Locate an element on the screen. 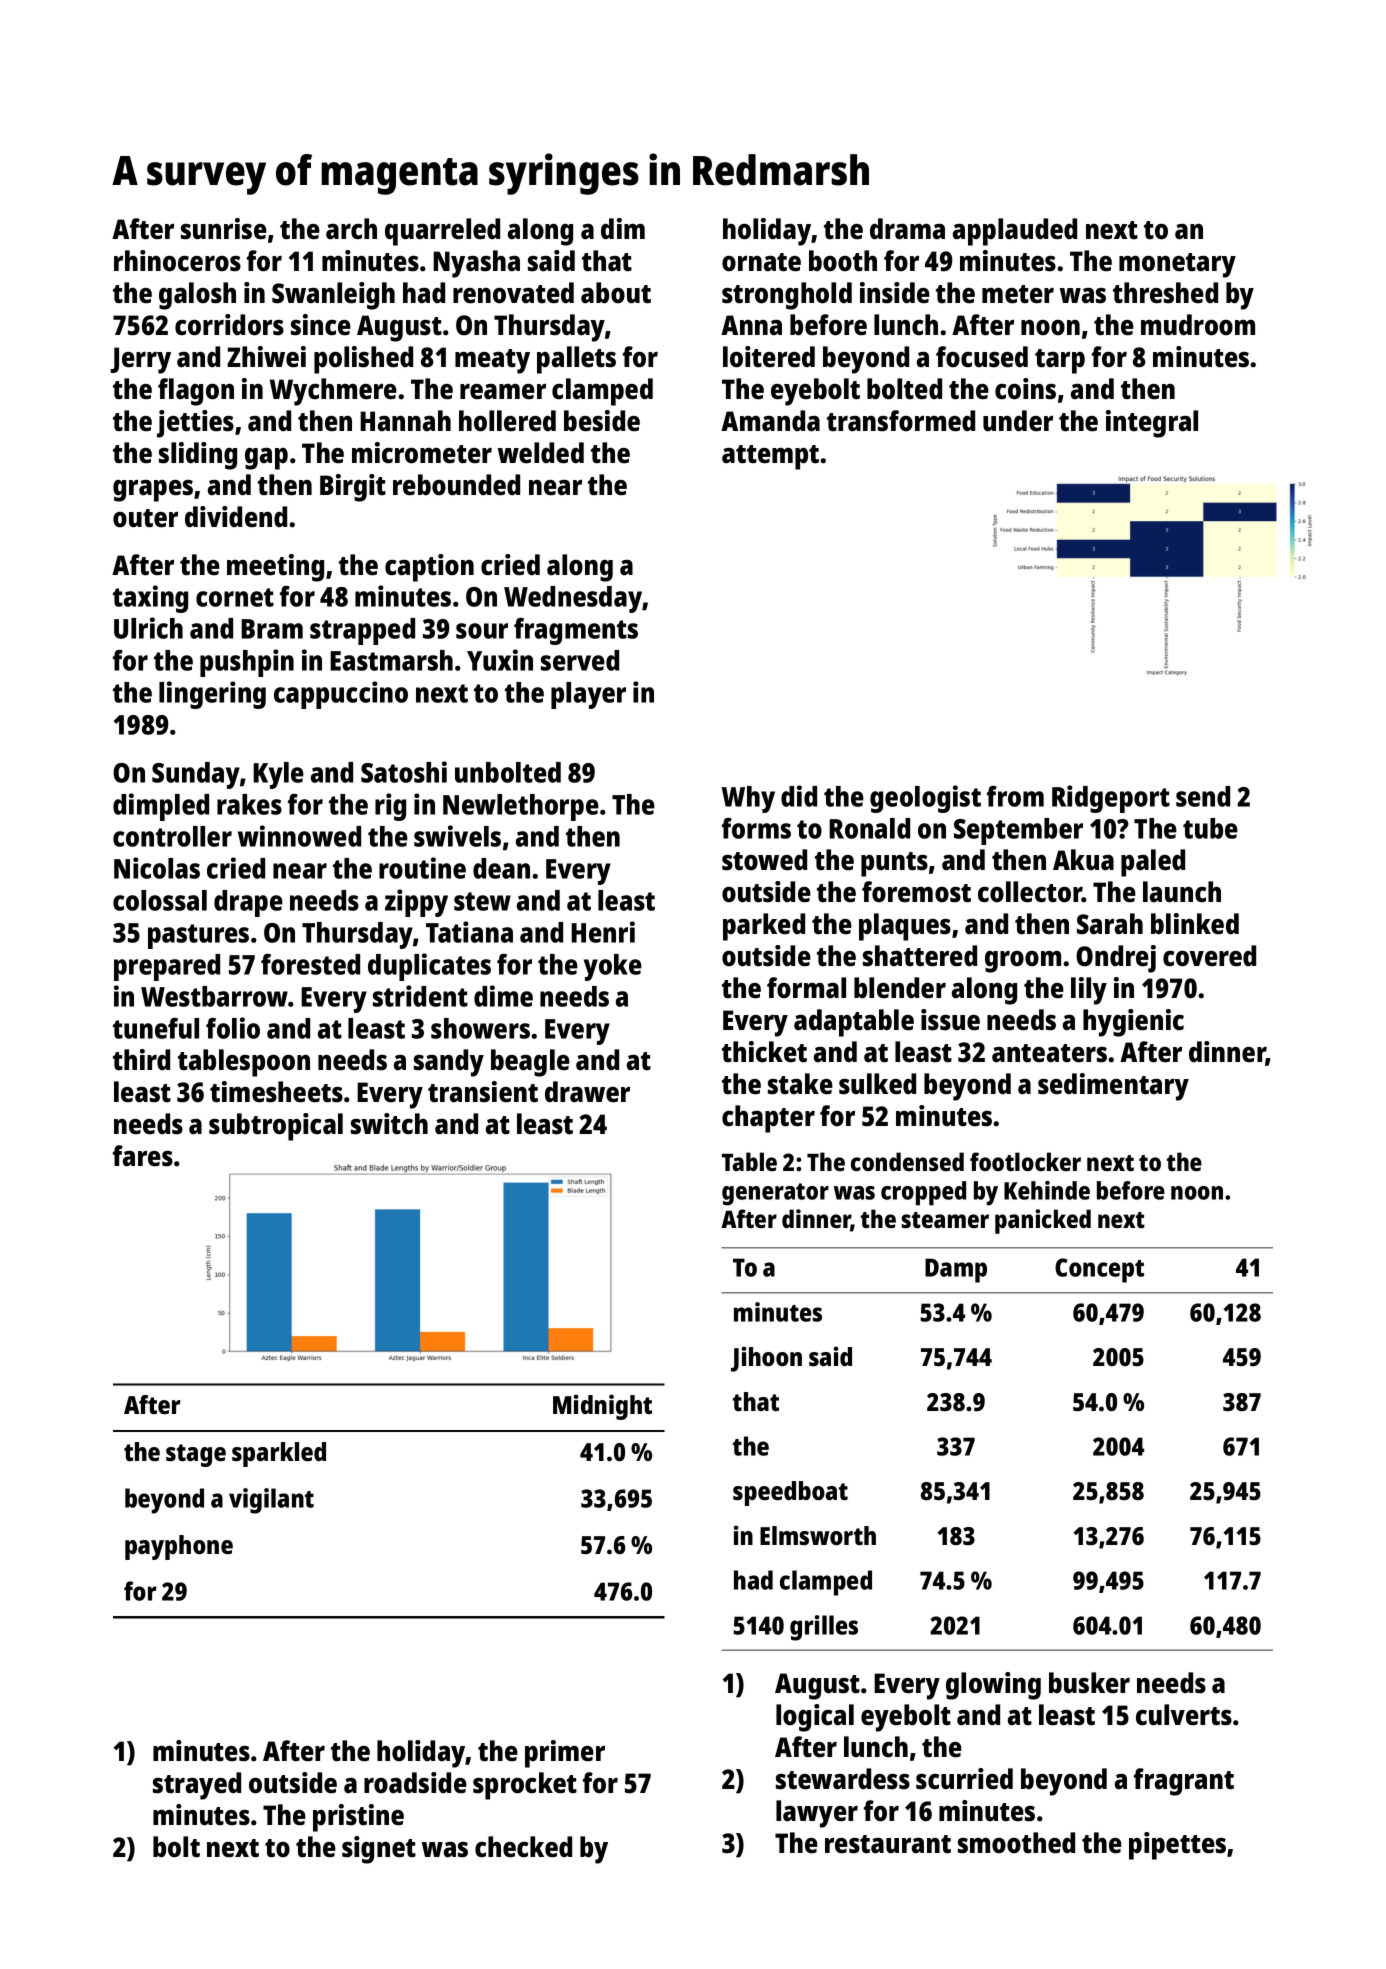 Image resolution: width=1386 pixels, height=1969 pixels. sparkled is located at coordinates (279, 1454).
